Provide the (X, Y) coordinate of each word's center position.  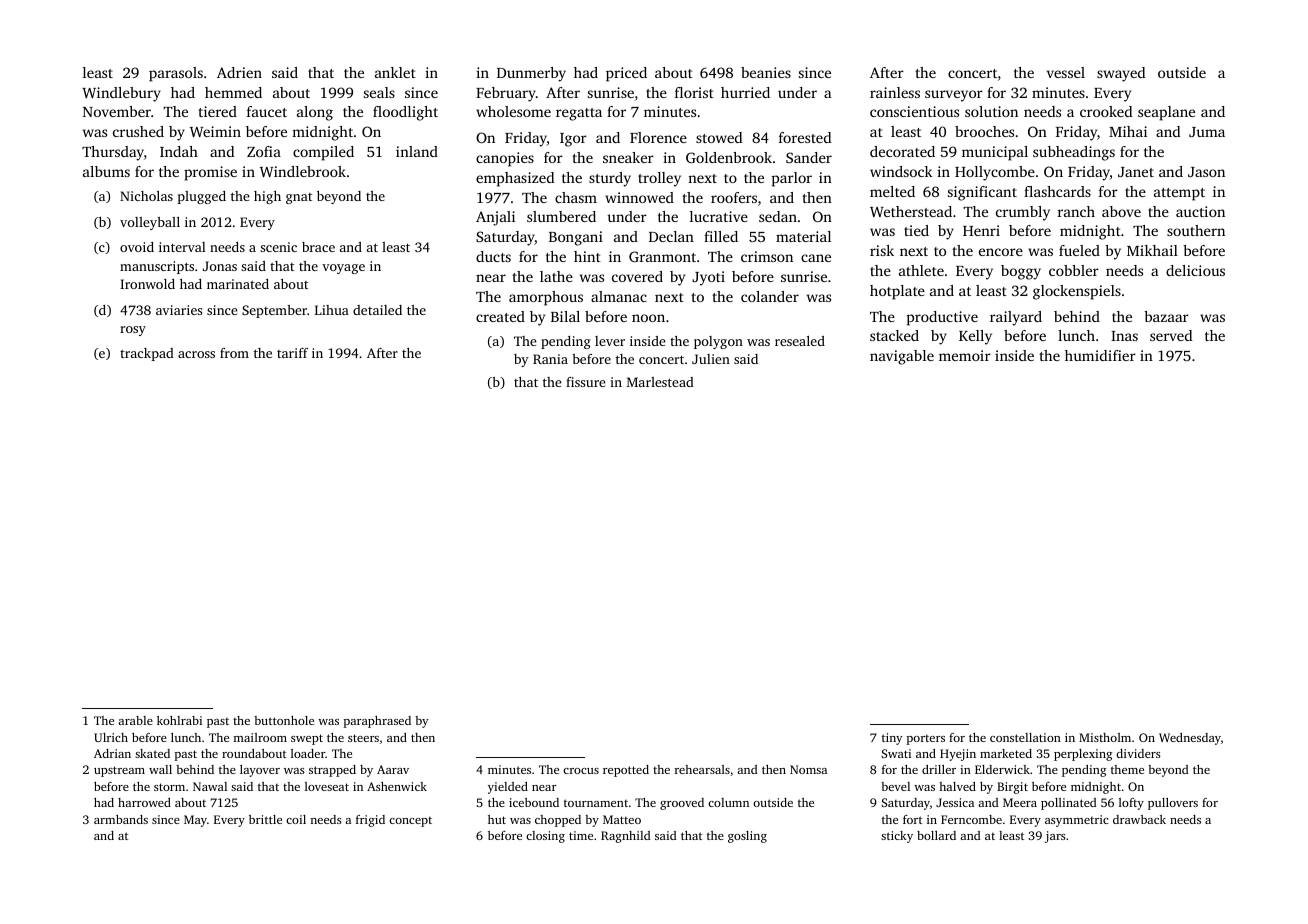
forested (805, 137)
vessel (1066, 72)
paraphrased (377, 722)
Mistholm (1105, 737)
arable (135, 720)
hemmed (233, 92)
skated (152, 753)
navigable (902, 357)
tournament (596, 803)
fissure (586, 382)
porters (925, 740)
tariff (292, 353)
